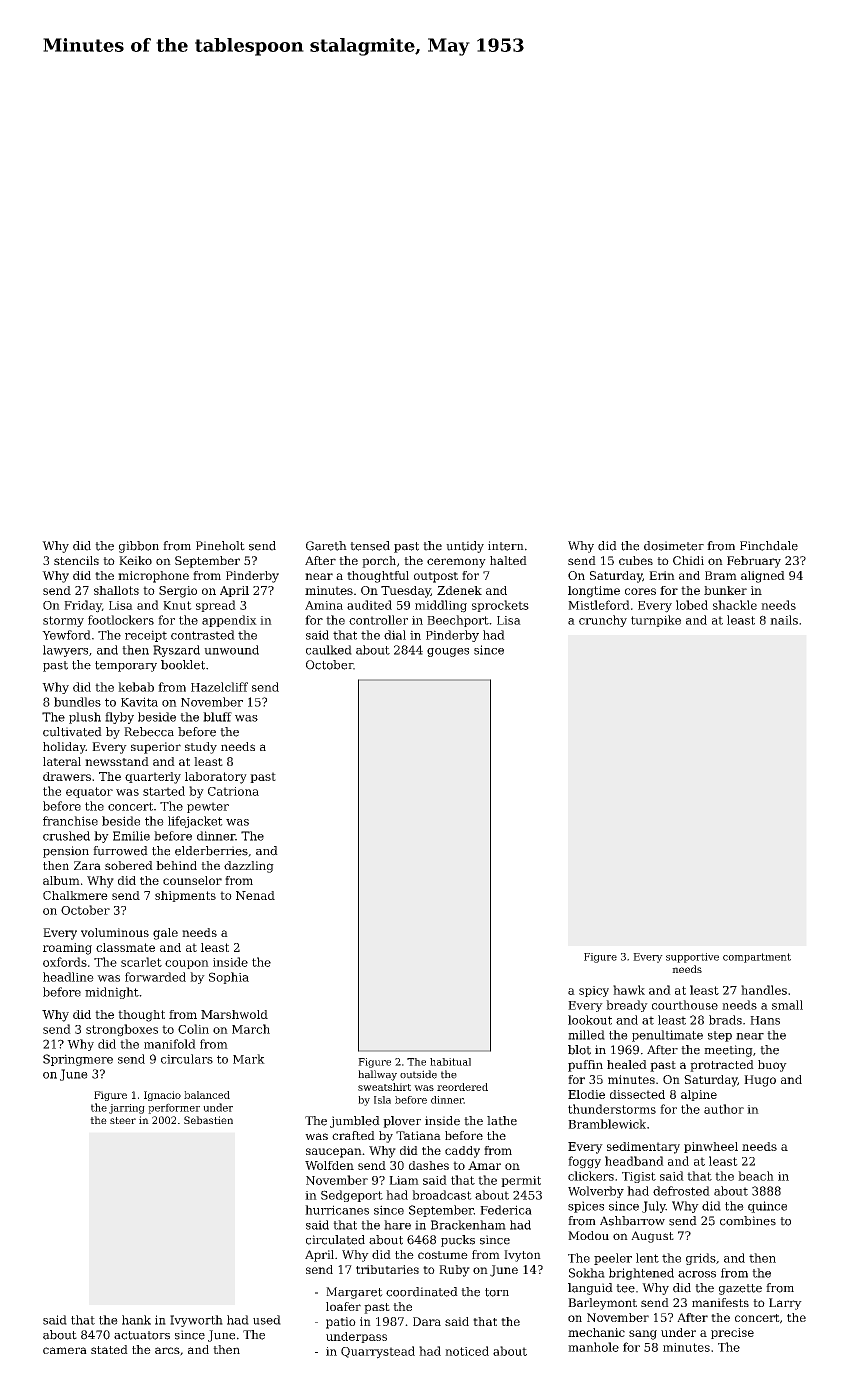 This screenshot has width=849, height=1400. Describe the element at coordinates (760, 1081) in the screenshot. I see `Hugo` at that location.
